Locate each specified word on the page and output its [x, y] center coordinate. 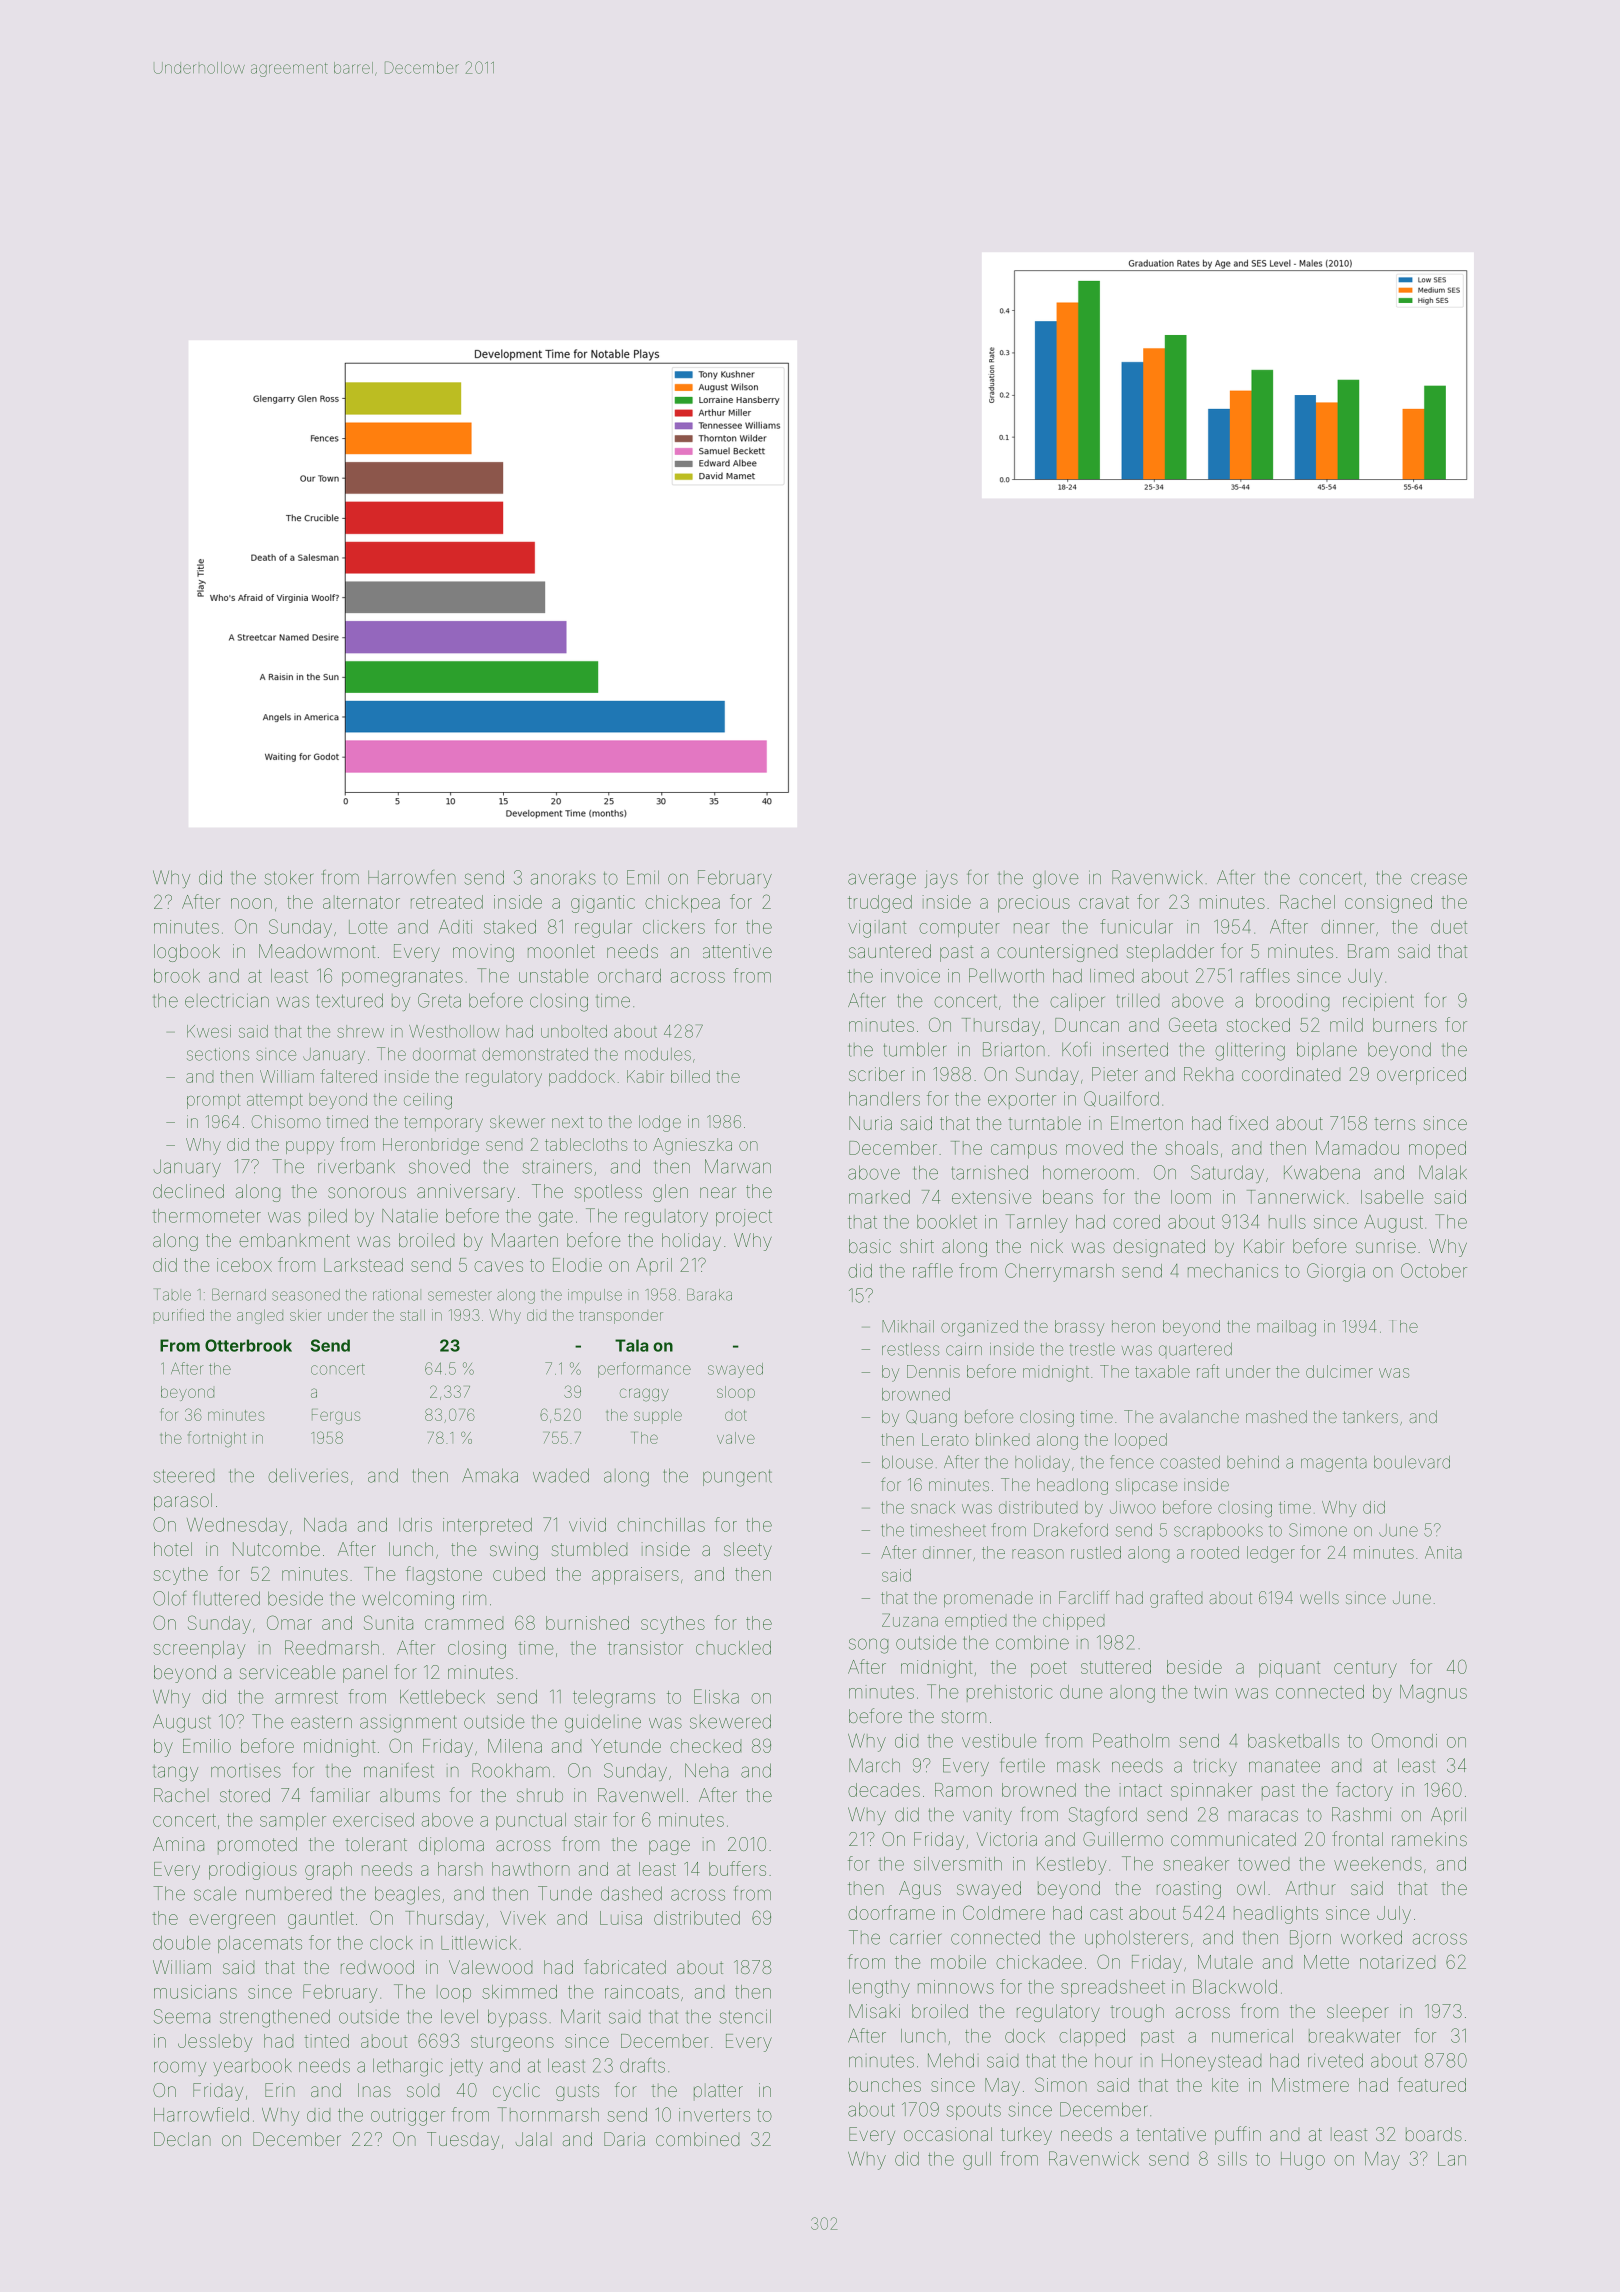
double [181, 1943]
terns [1394, 1123]
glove [1056, 880]
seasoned [306, 1295]
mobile [958, 1962]
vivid [587, 1525]
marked [879, 1197]
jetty [466, 2067]
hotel [173, 1549]
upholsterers [1136, 1939]
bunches [885, 2085]
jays [941, 880]
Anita [1443, 1552]
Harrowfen [412, 877]
